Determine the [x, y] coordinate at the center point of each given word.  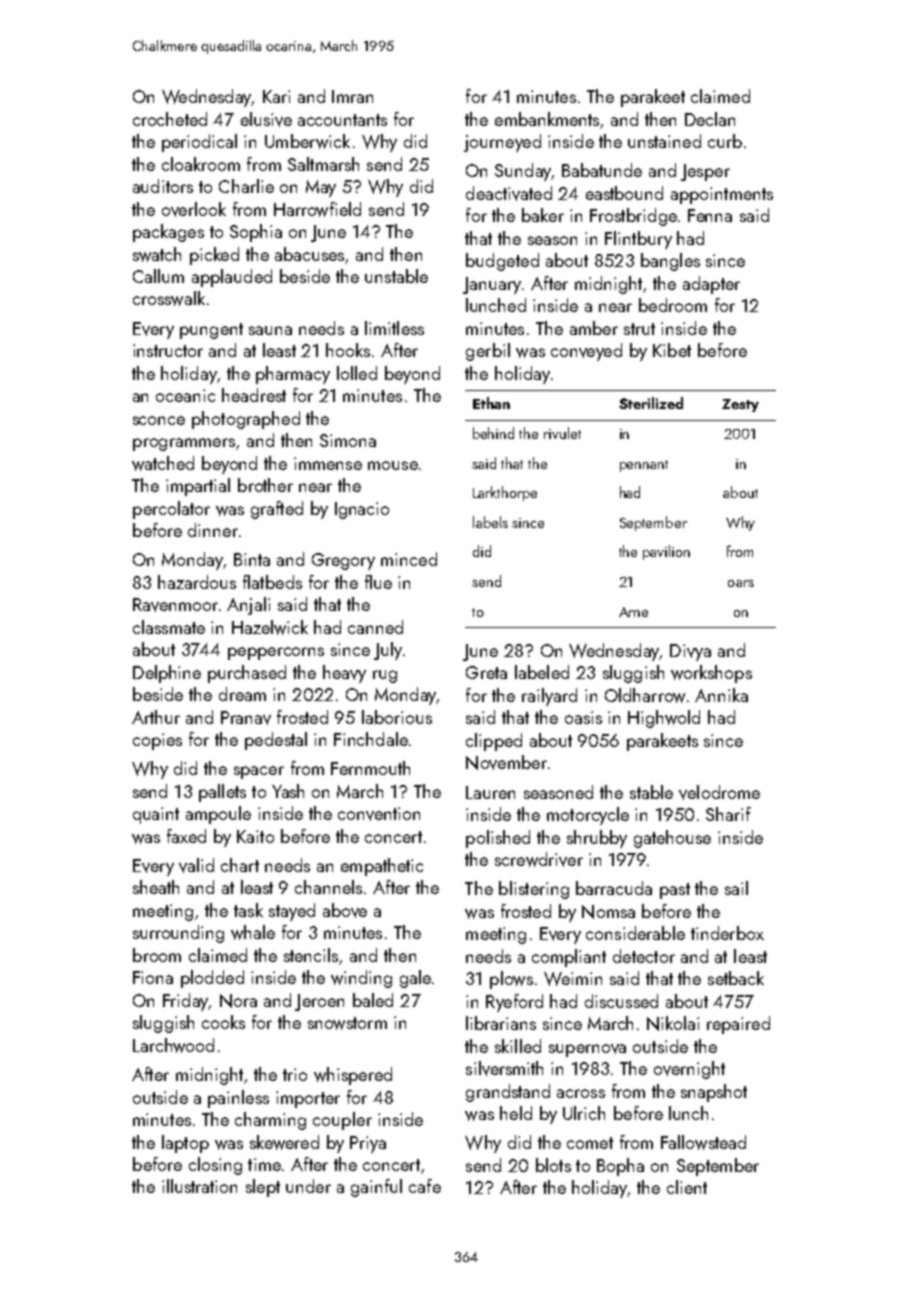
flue [378, 582]
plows [511, 980]
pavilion [666, 552]
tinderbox [727, 933]
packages [168, 233]
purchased [247, 674]
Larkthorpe [505, 493]
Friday [186, 1002]
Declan [710, 119]
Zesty [740, 405]
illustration [199, 1186]
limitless [394, 328]
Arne [633, 612]
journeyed [502, 143]
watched [163, 463]
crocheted [170, 119]
